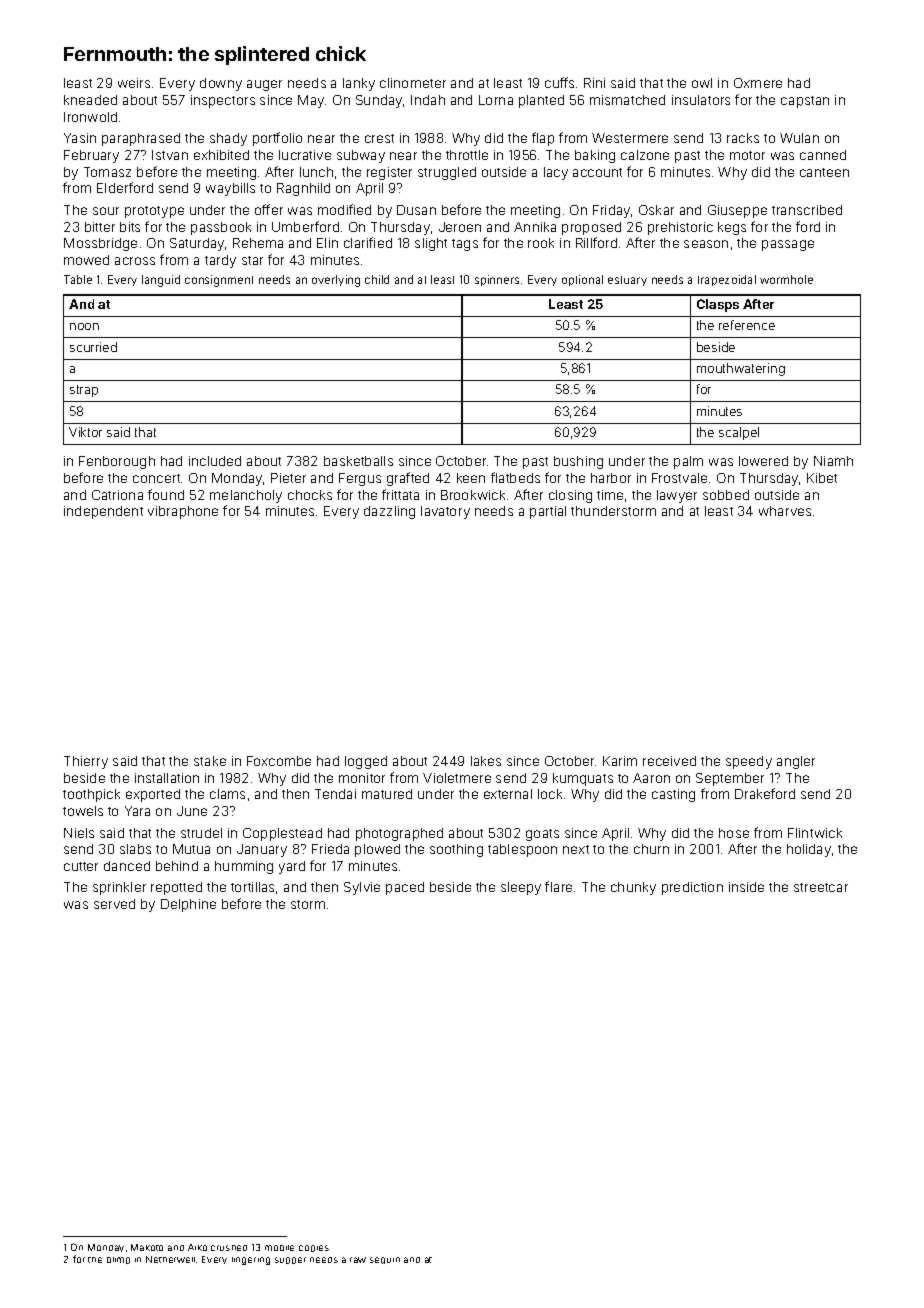 The width and height of the document is (924, 1308). Describe the element at coordinates (114, 904) in the document. I see `served` at that location.
